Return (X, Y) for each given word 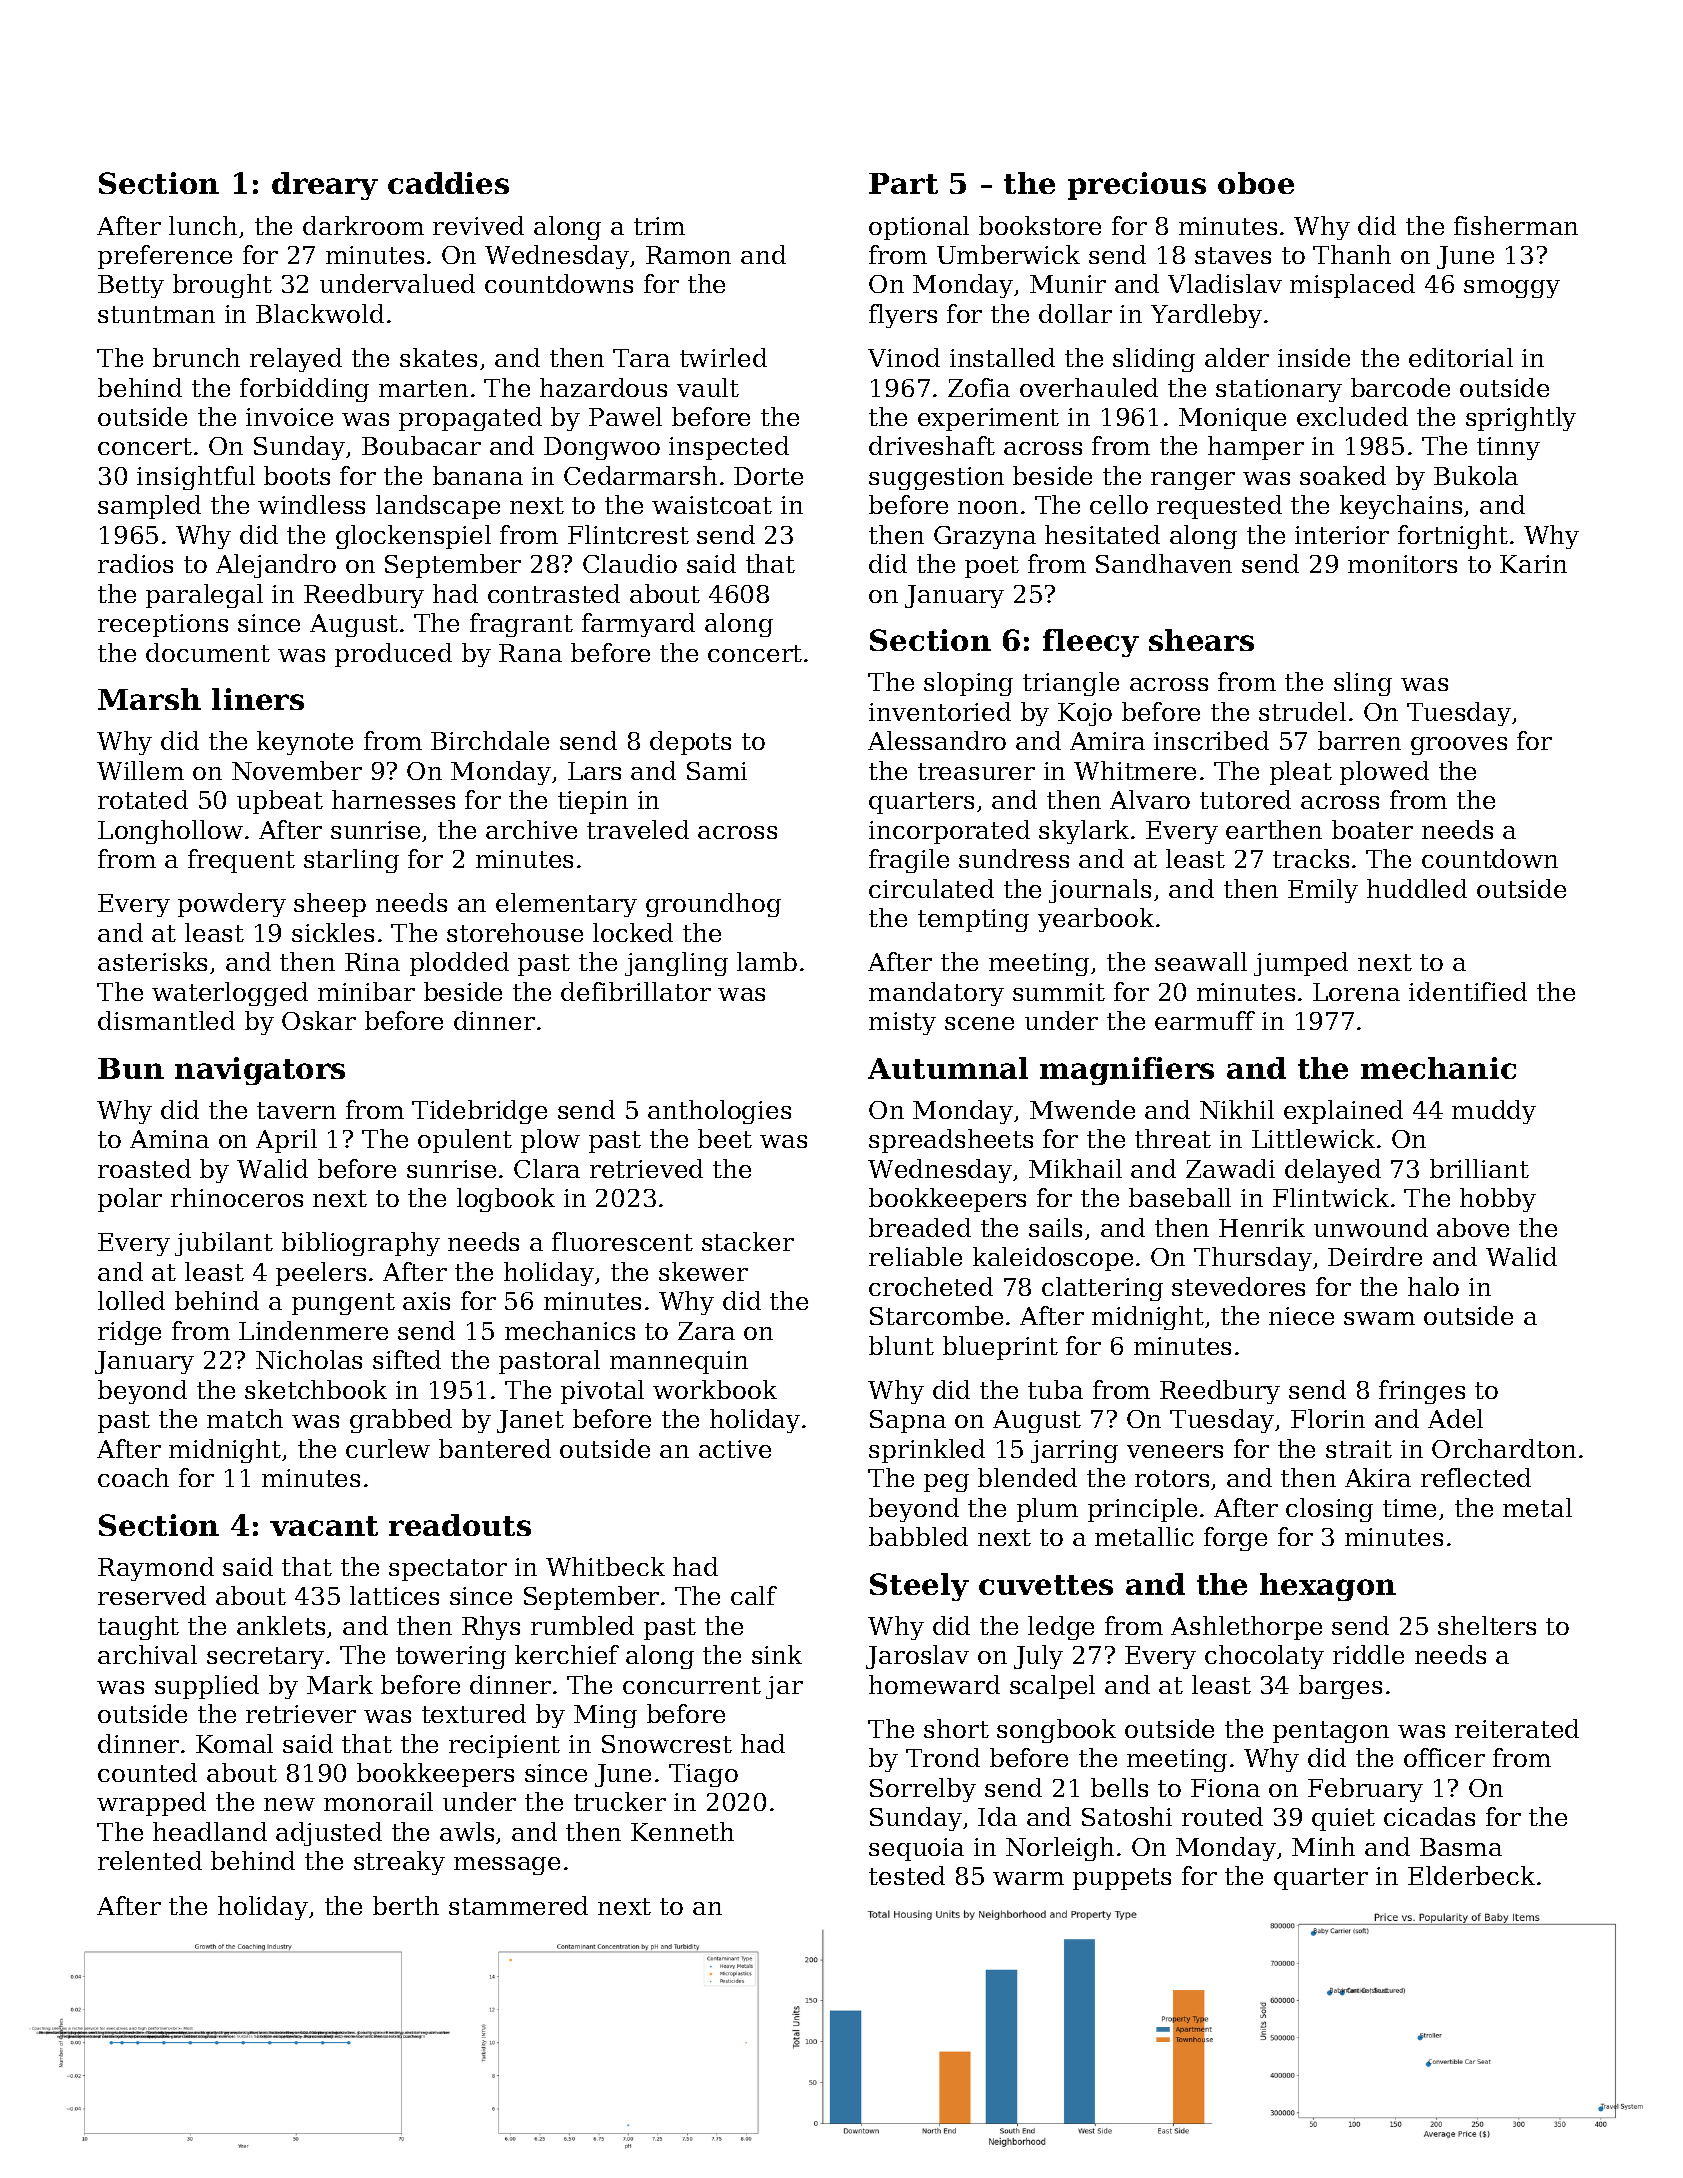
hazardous (603, 387)
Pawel (625, 416)
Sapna (908, 1421)
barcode (1400, 387)
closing (1329, 1510)
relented (150, 1860)
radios (135, 563)
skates (438, 357)
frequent (241, 861)
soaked (1343, 475)
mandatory (936, 994)
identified (1468, 991)
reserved (152, 1595)
